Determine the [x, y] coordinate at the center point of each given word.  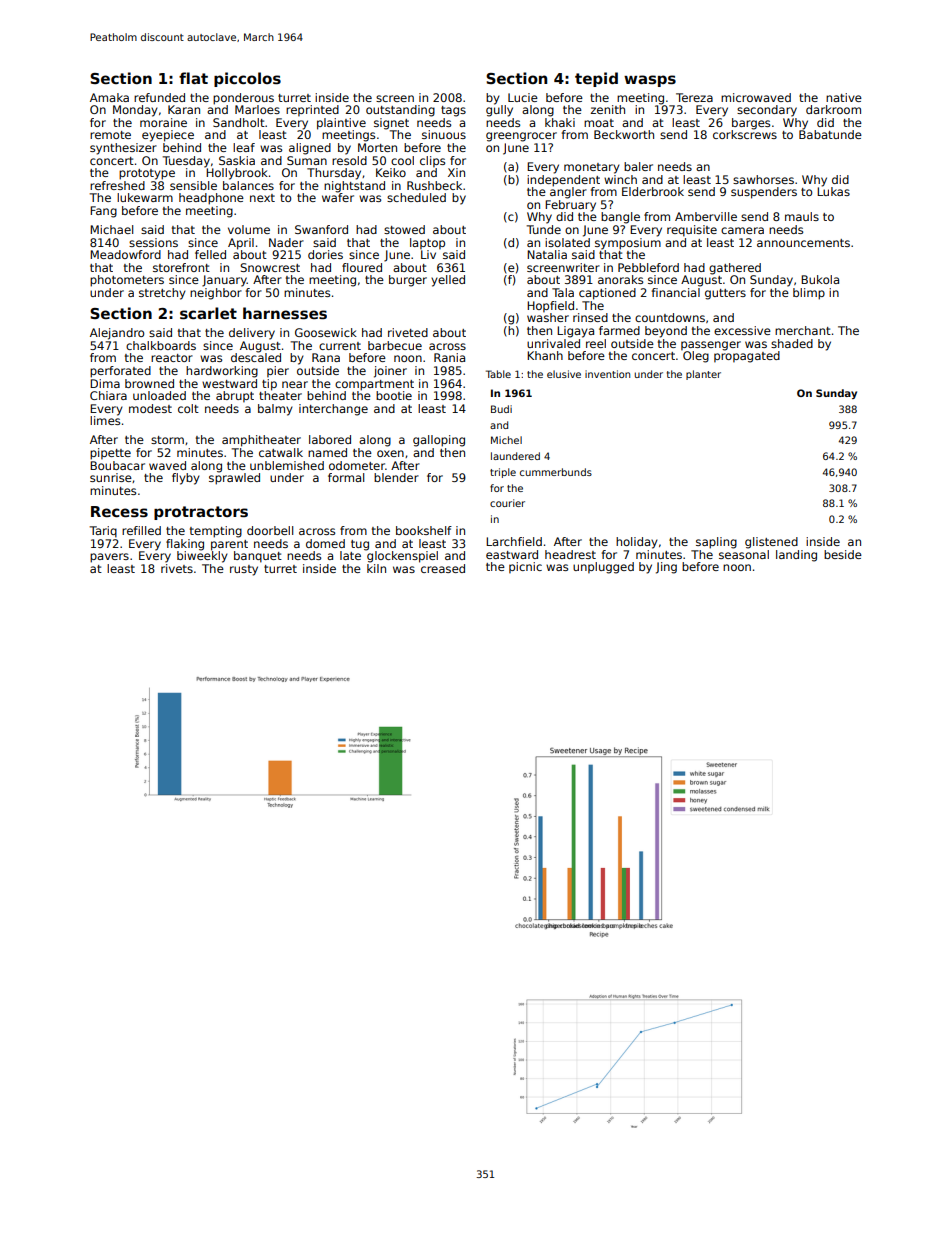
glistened [771, 543]
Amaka [109, 97]
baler [638, 166]
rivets [177, 568]
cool [402, 160]
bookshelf [424, 530]
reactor [172, 358]
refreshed [117, 185]
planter [703, 375]
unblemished [287, 465]
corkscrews [745, 134]
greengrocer [521, 137]
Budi [501, 409]
